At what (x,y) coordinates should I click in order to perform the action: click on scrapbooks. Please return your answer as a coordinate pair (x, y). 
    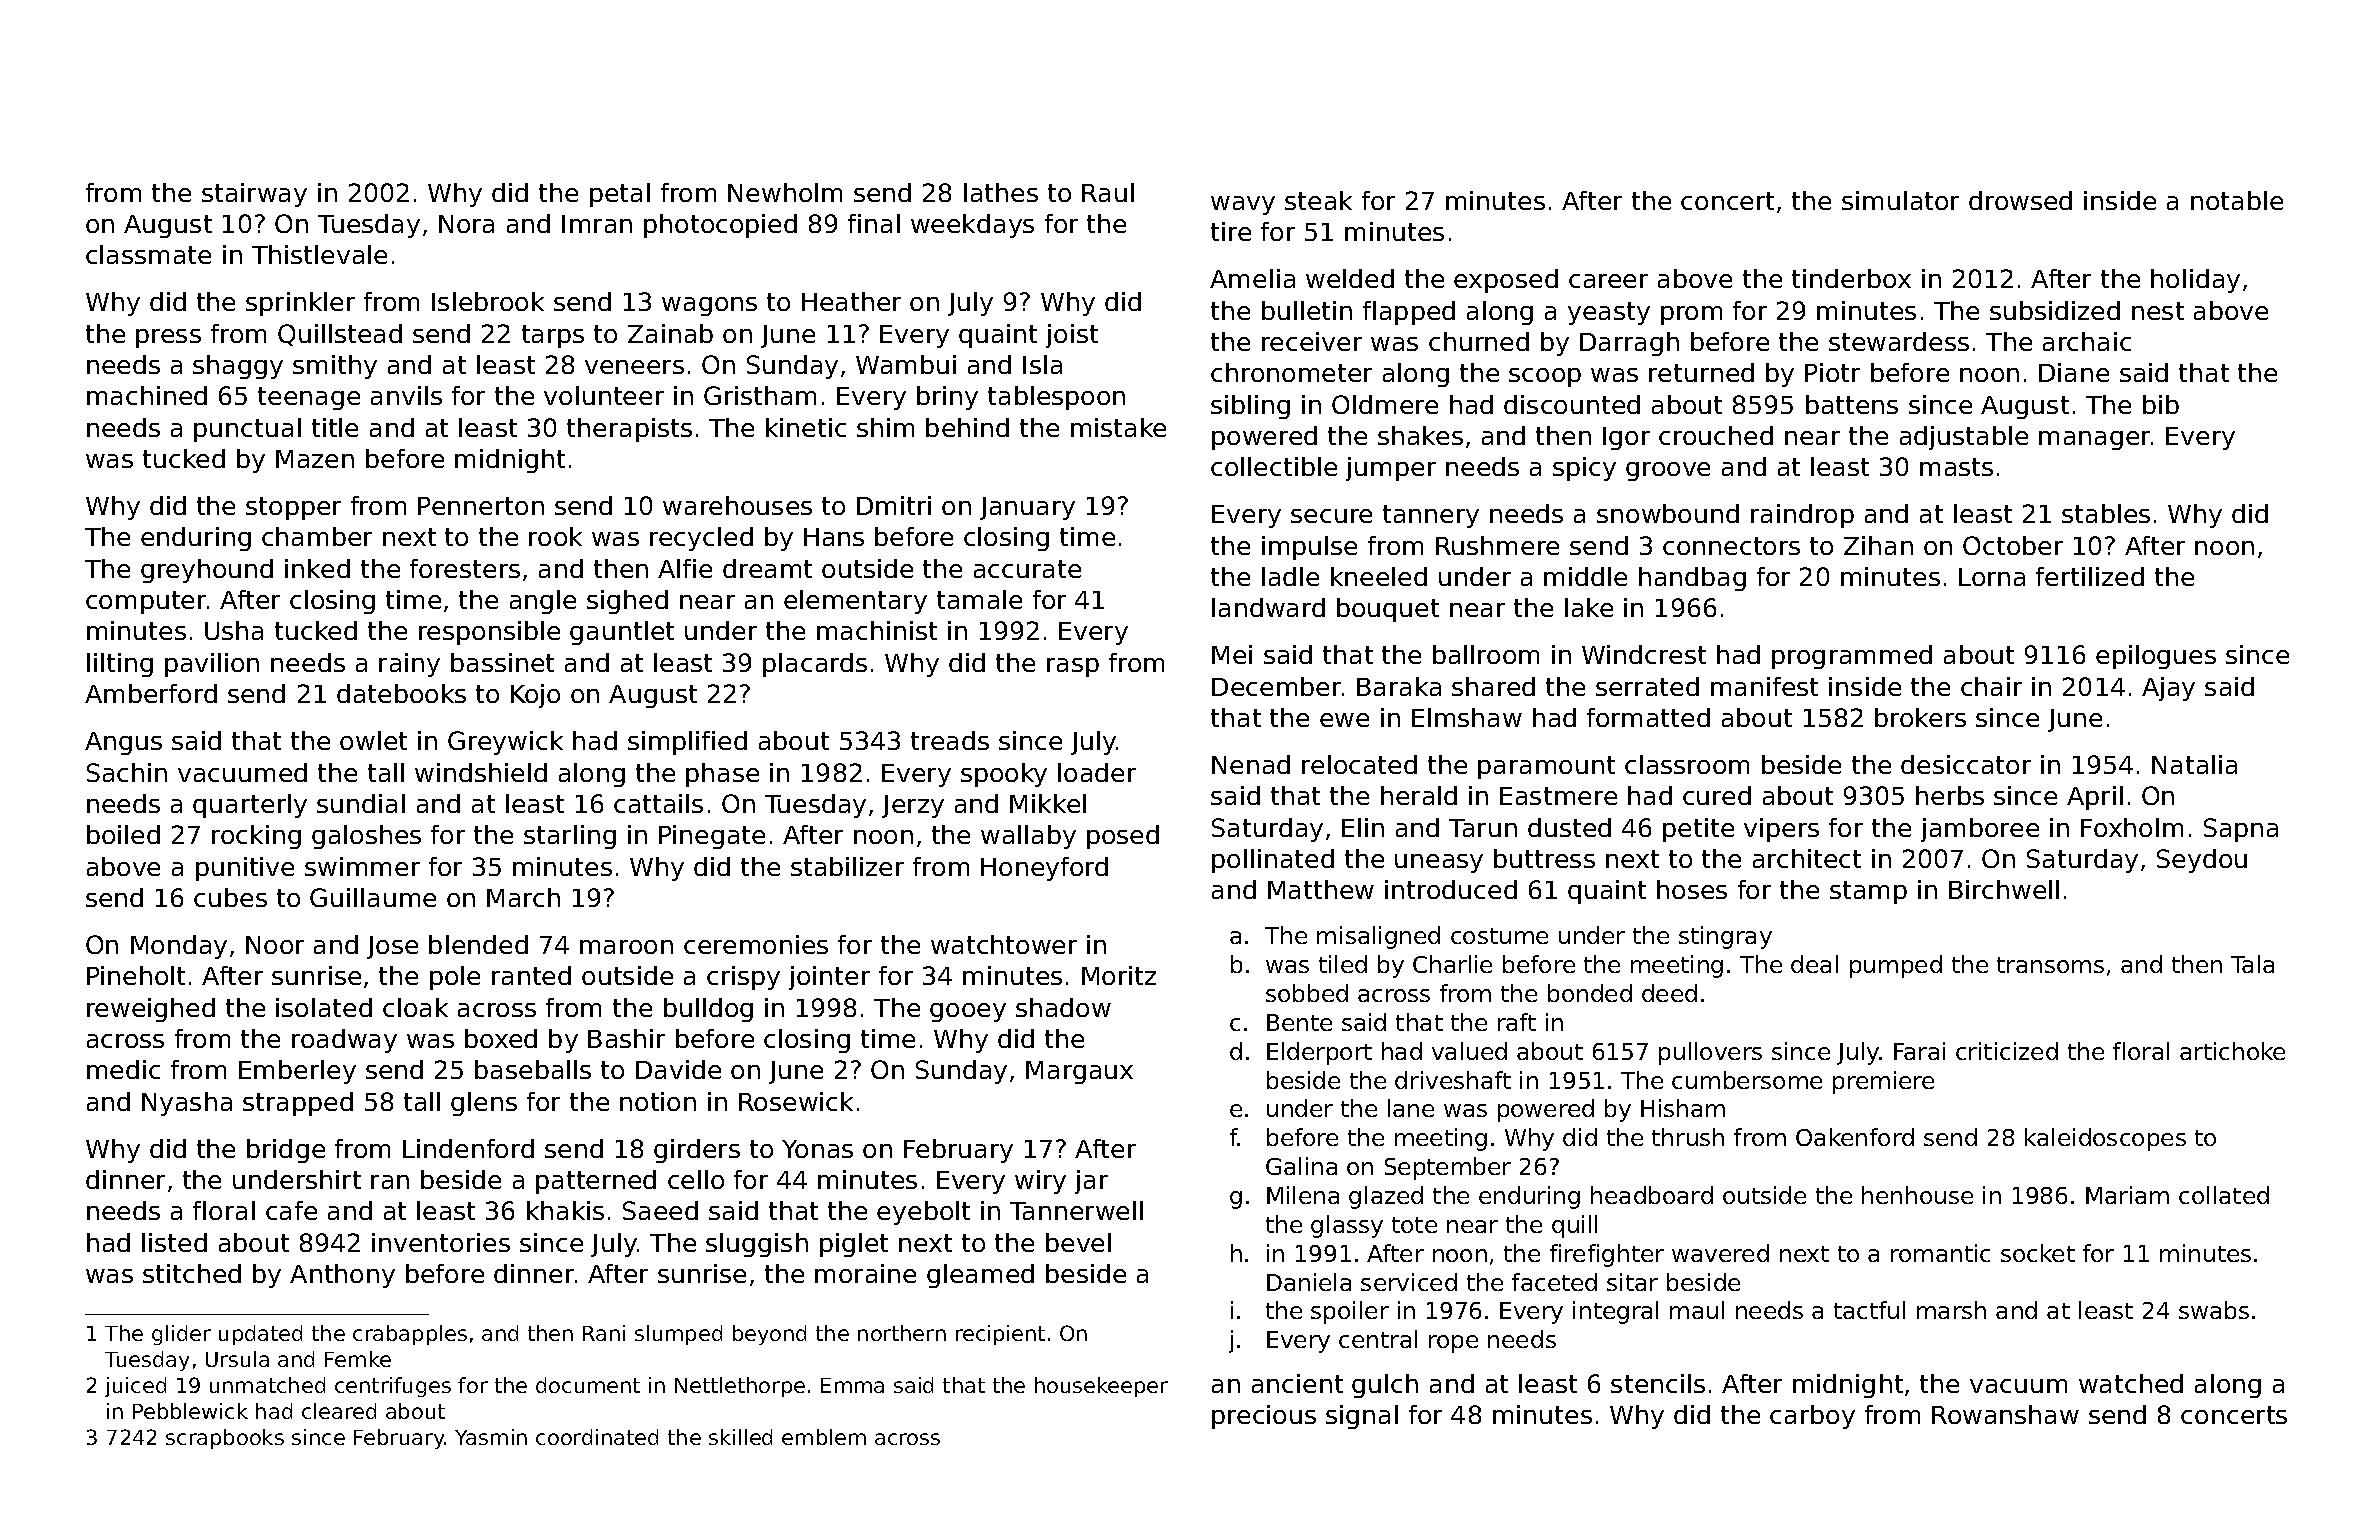
    Looking at the image, I should click on (225, 1439).
